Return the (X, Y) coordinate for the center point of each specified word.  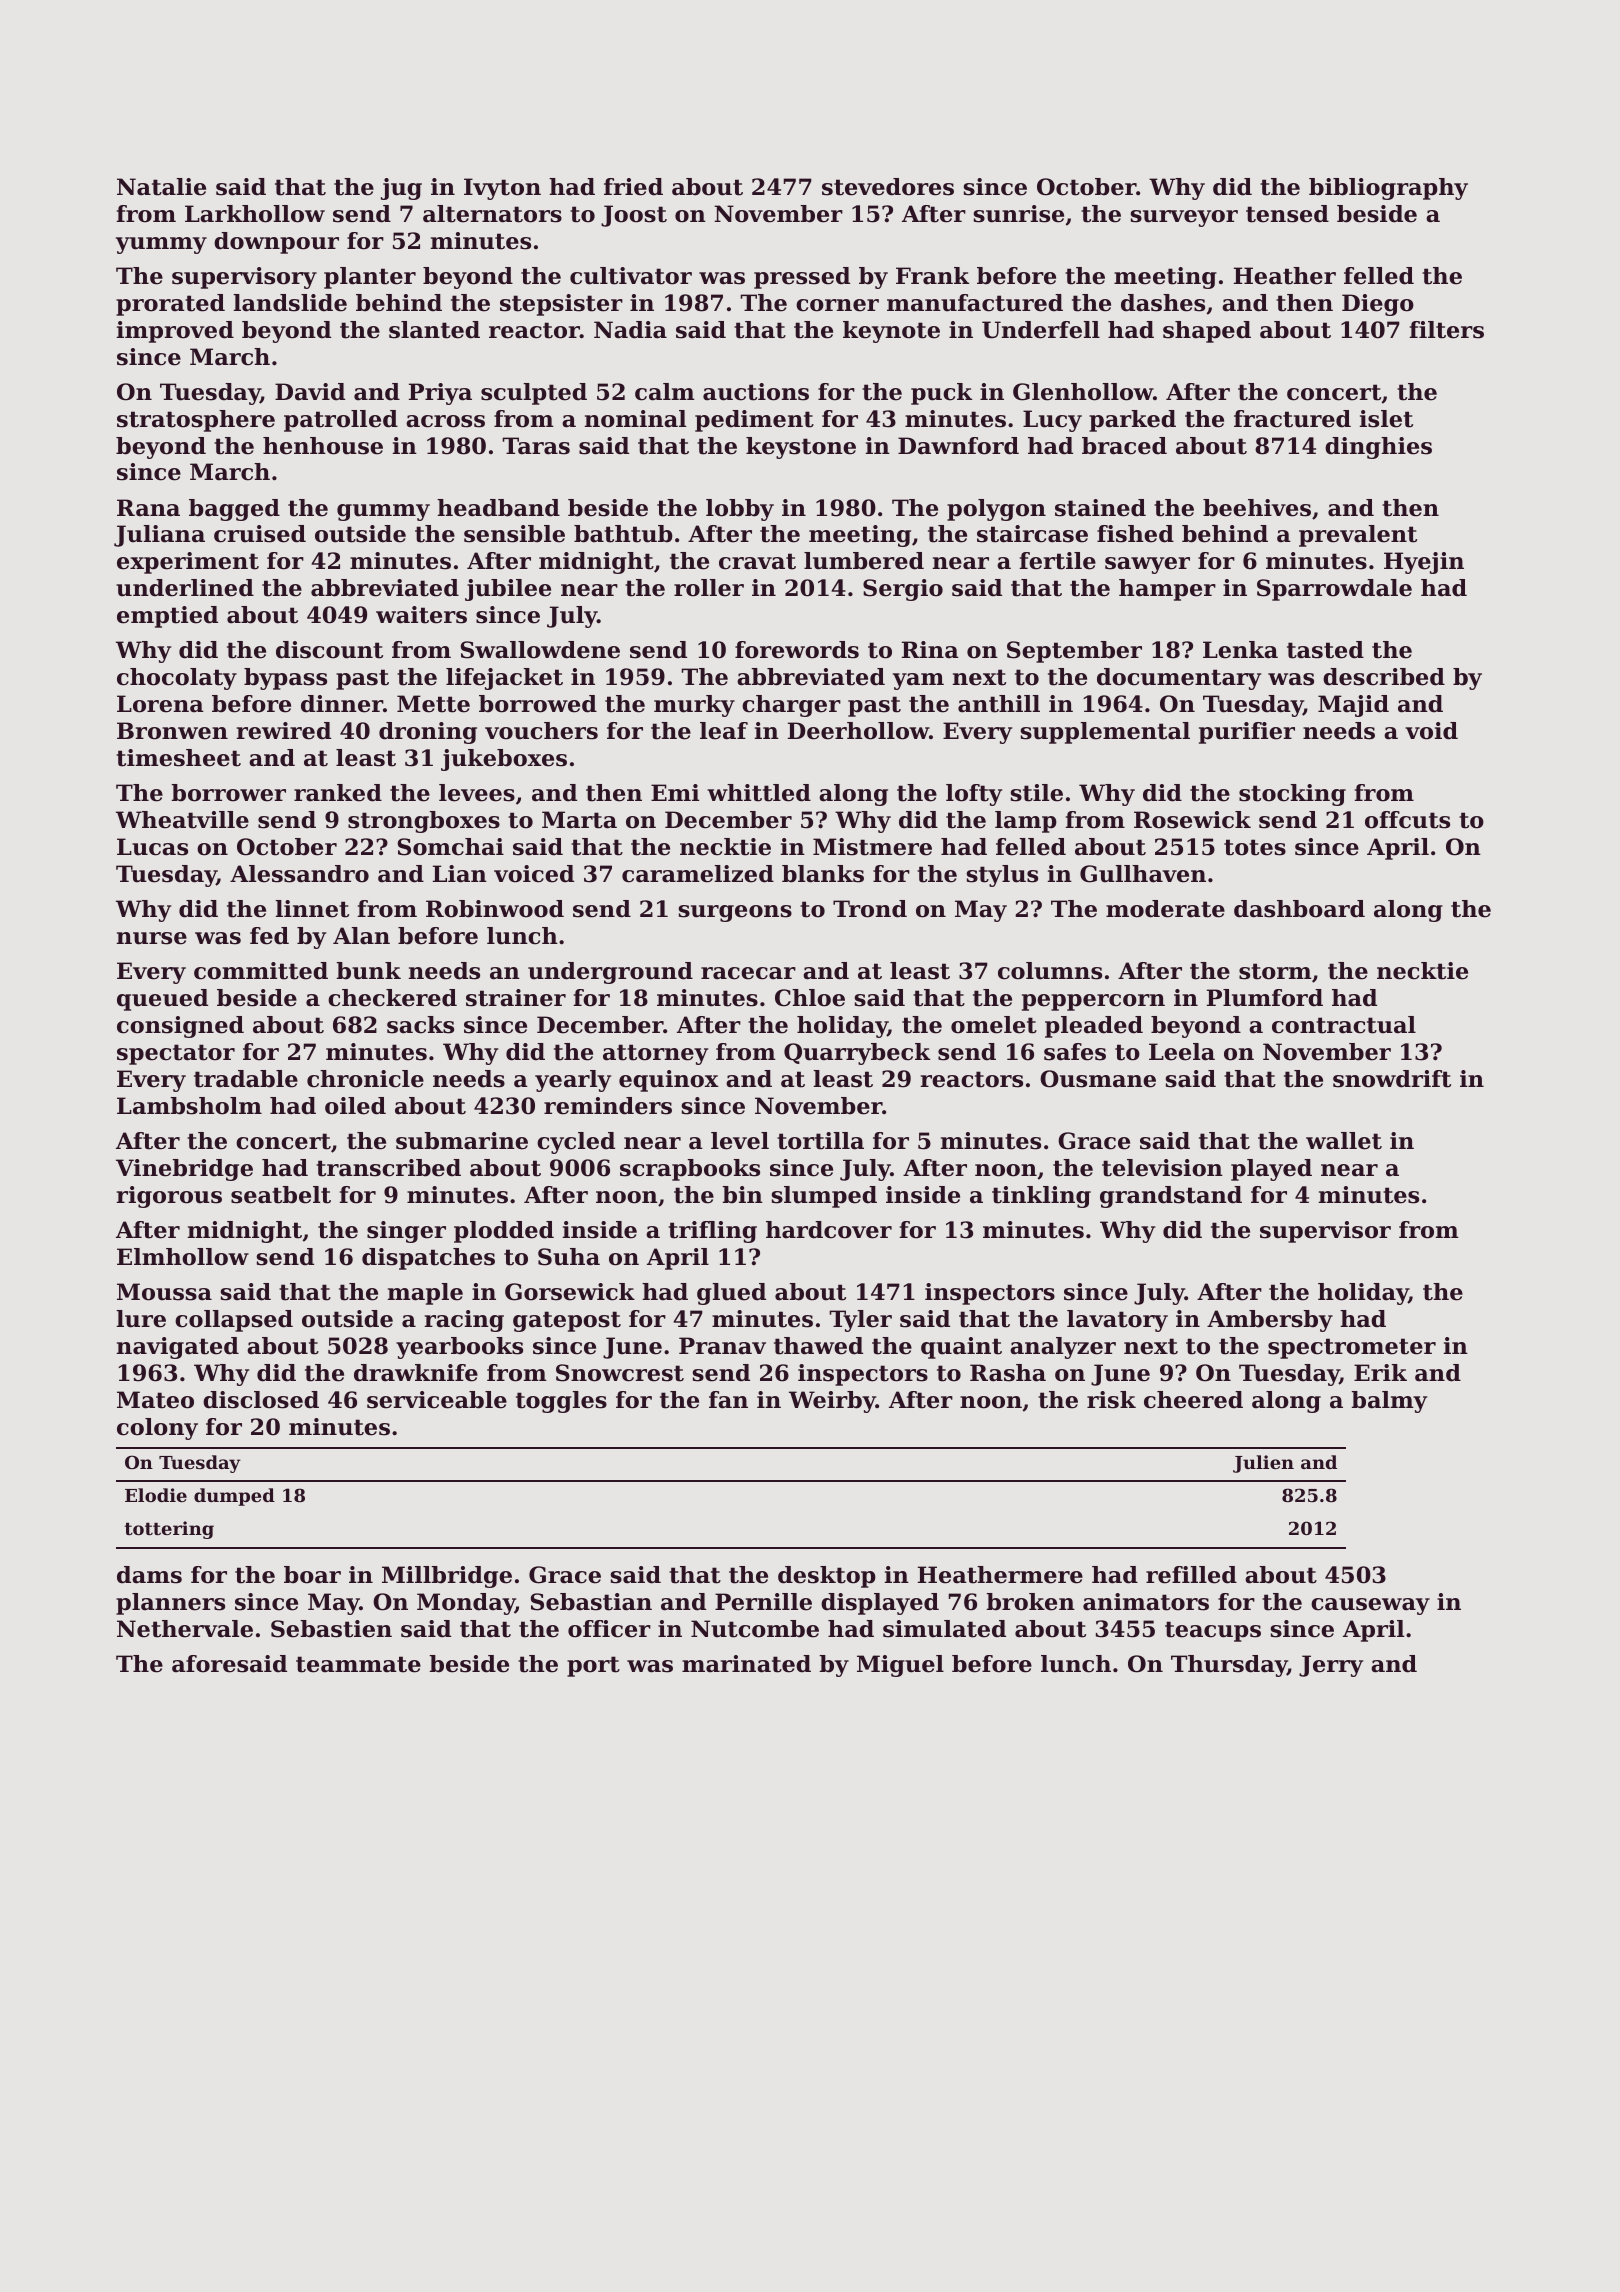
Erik (1380, 1372)
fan (728, 1400)
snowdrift (1392, 1079)
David (310, 392)
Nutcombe (755, 1629)
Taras (536, 446)
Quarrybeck (857, 1054)
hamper (1167, 590)
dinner (342, 704)
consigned (180, 1027)
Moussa (164, 1292)
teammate (358, 1664)
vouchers (541, 731)
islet (1386, 419)
